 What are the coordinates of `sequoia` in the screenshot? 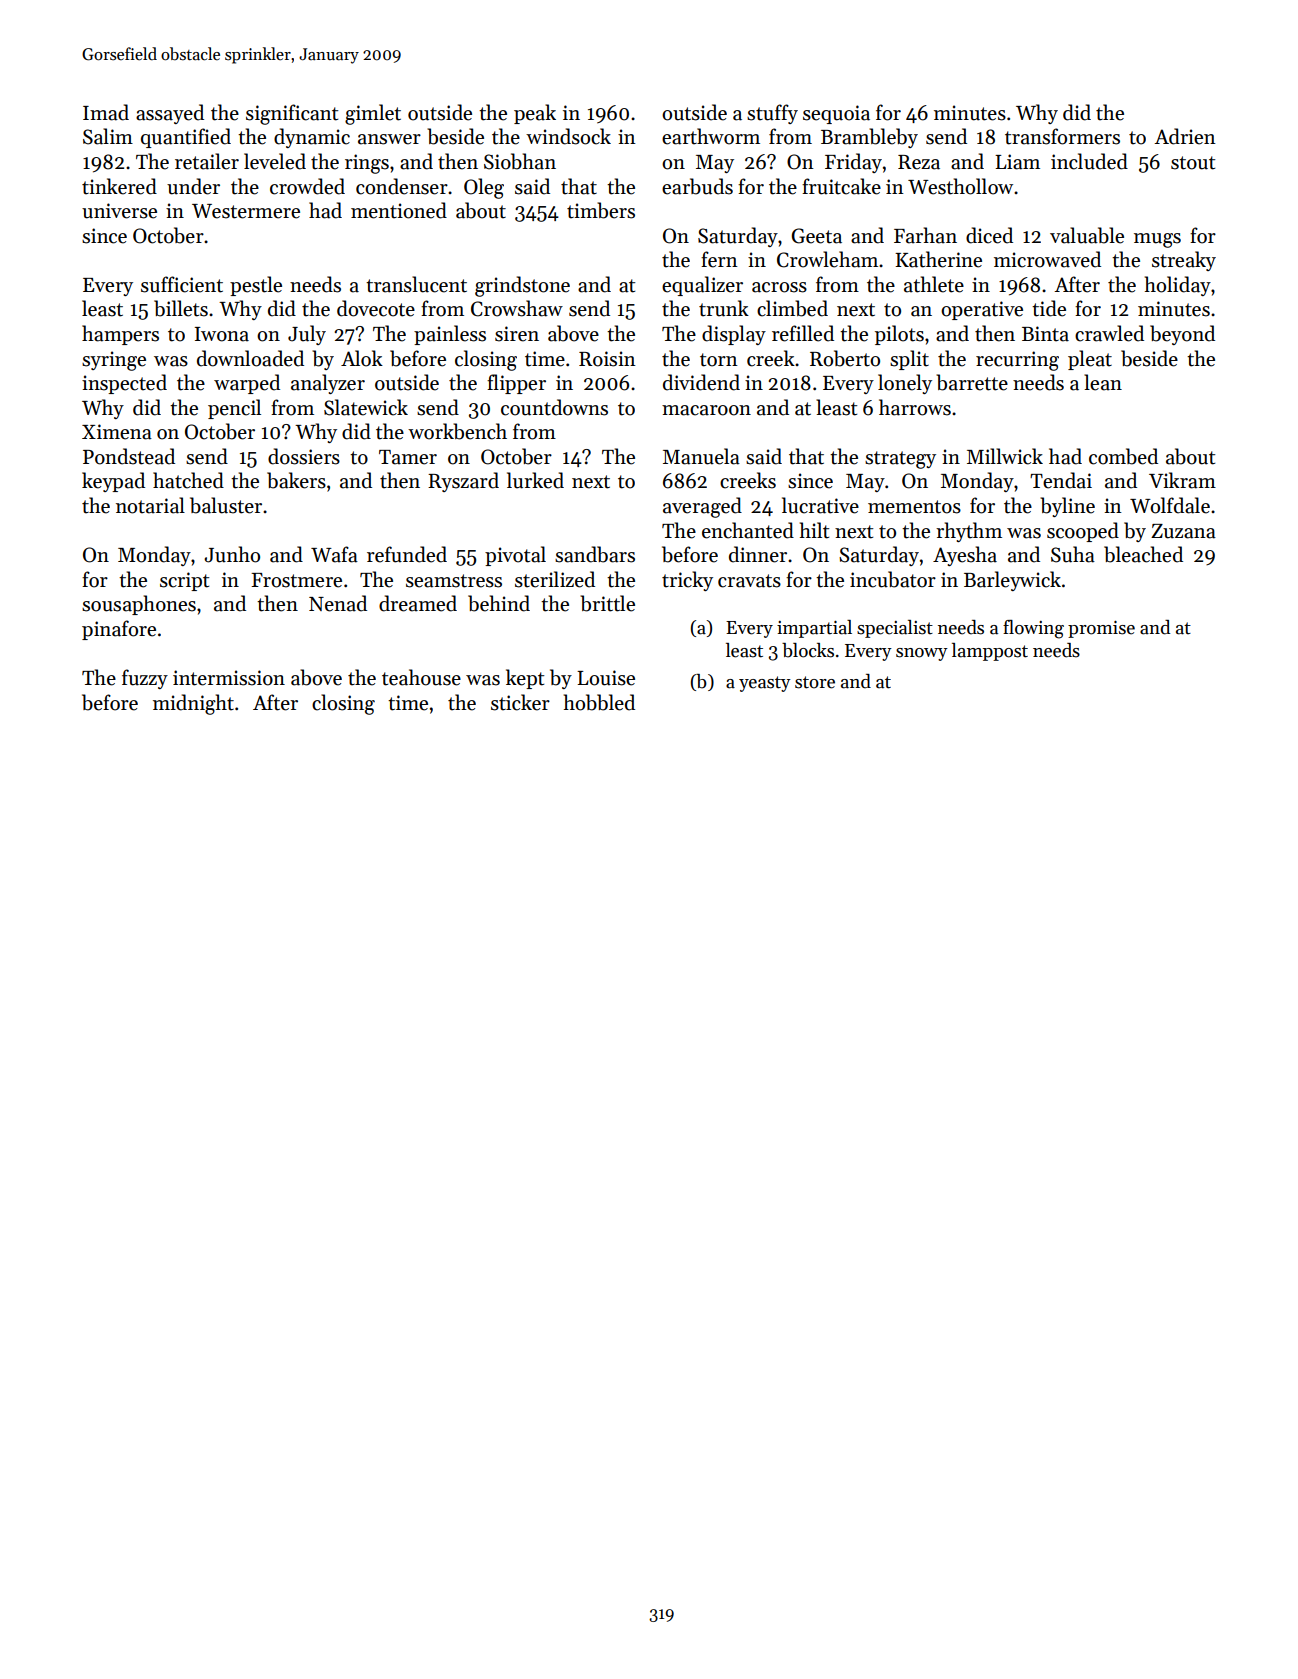 It's located at (836, 114).
